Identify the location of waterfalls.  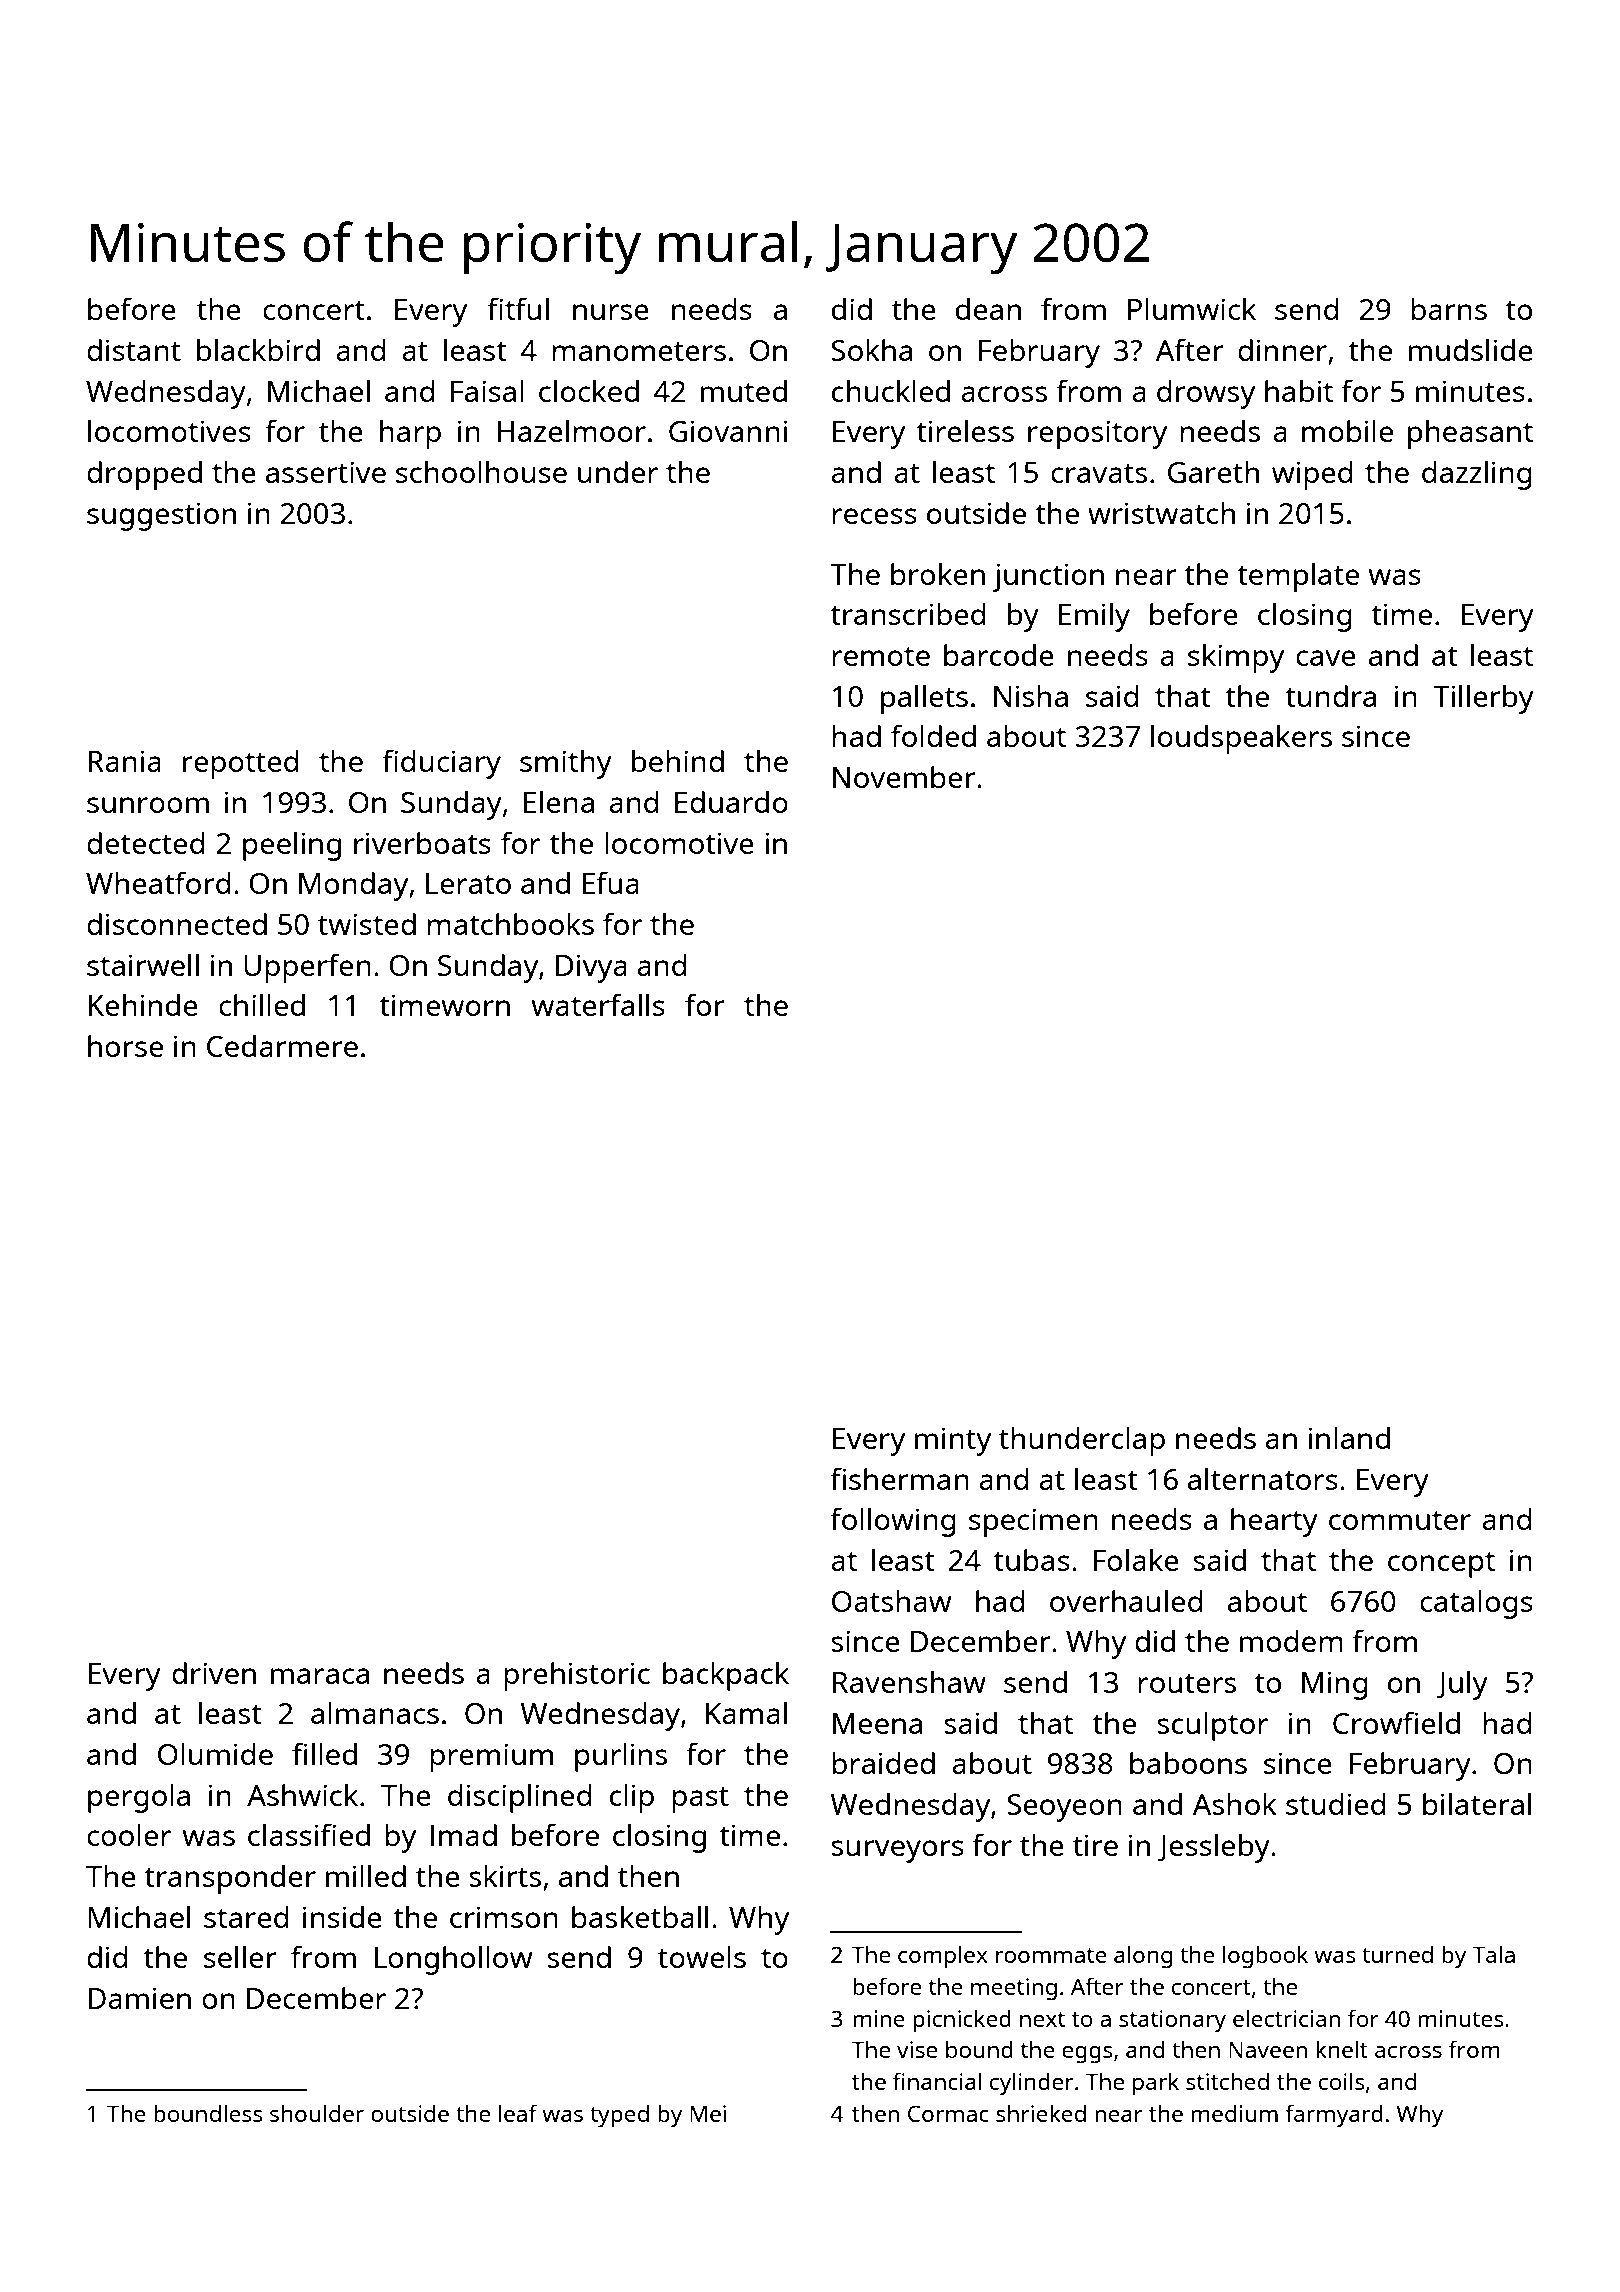
(598, 1004).
